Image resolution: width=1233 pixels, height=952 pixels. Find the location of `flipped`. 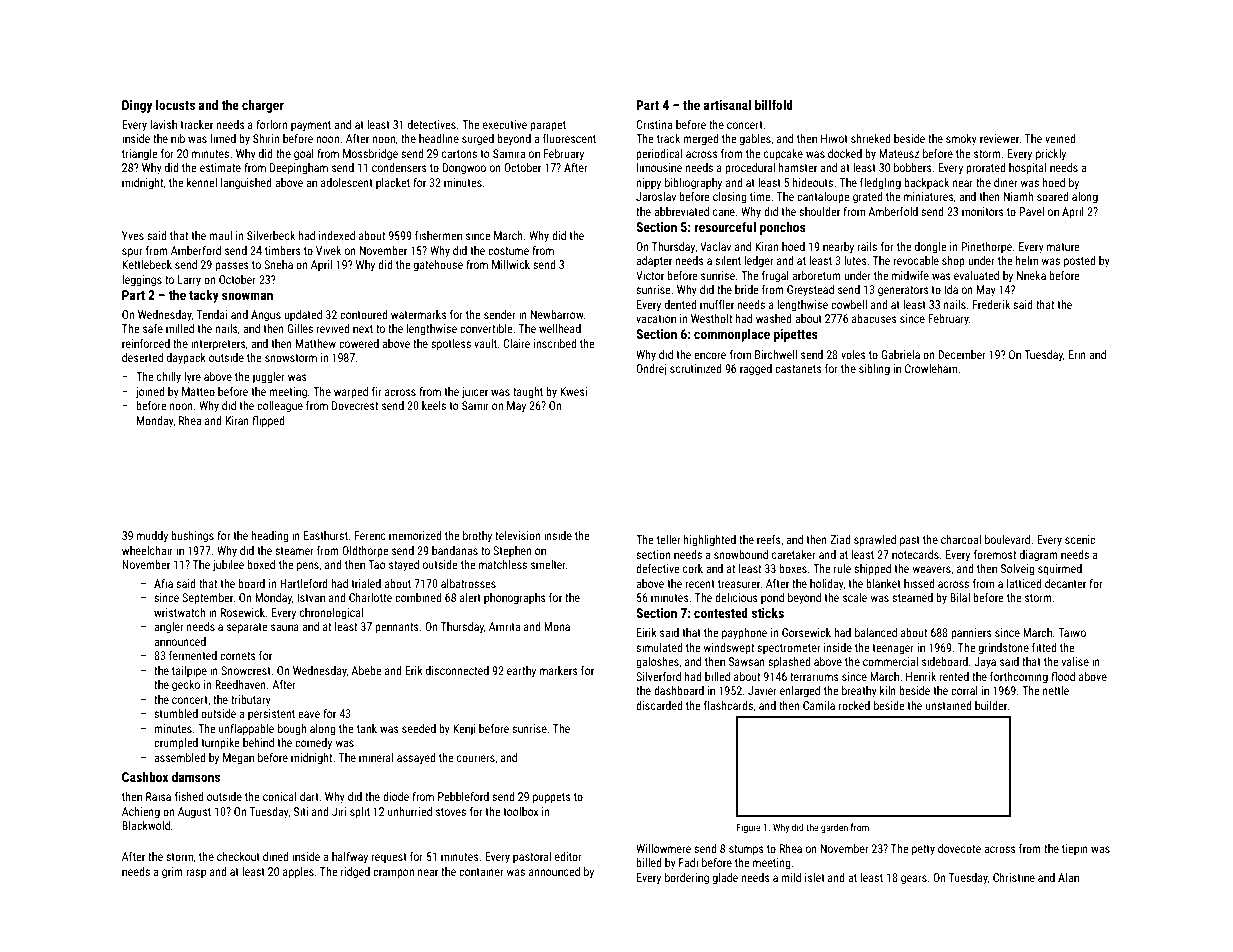

flipped is located at coordinates (268, 422).
